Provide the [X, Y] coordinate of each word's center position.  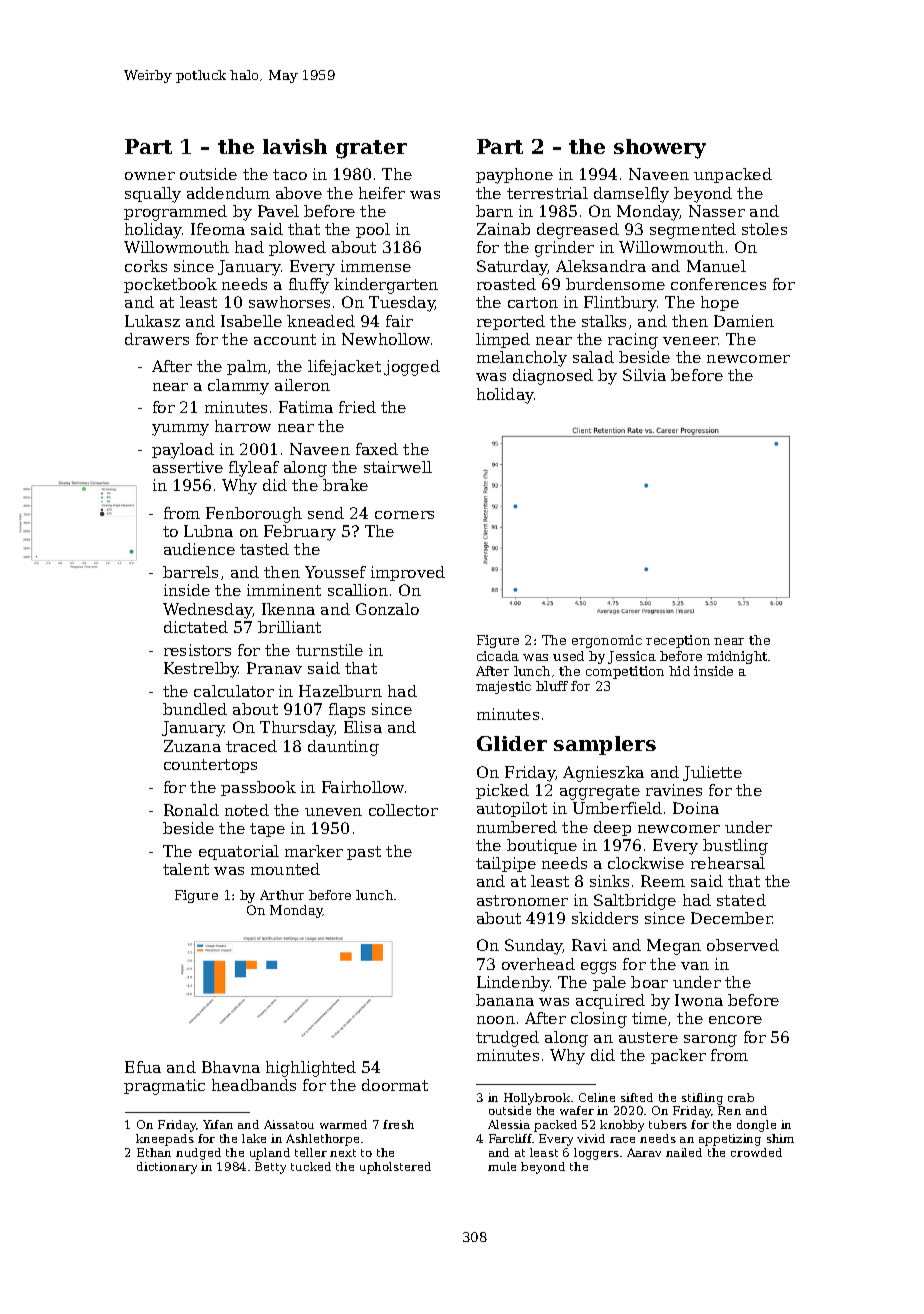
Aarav [644, 1152]
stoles [764, 229]
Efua [143, 1067]
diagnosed [553, 377]
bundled [195, 709]
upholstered [395, 1168]
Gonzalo [387, 609]
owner [150, 176]
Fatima [306, 407]
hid [679, 671]
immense [376, 266]
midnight [737, 657]
